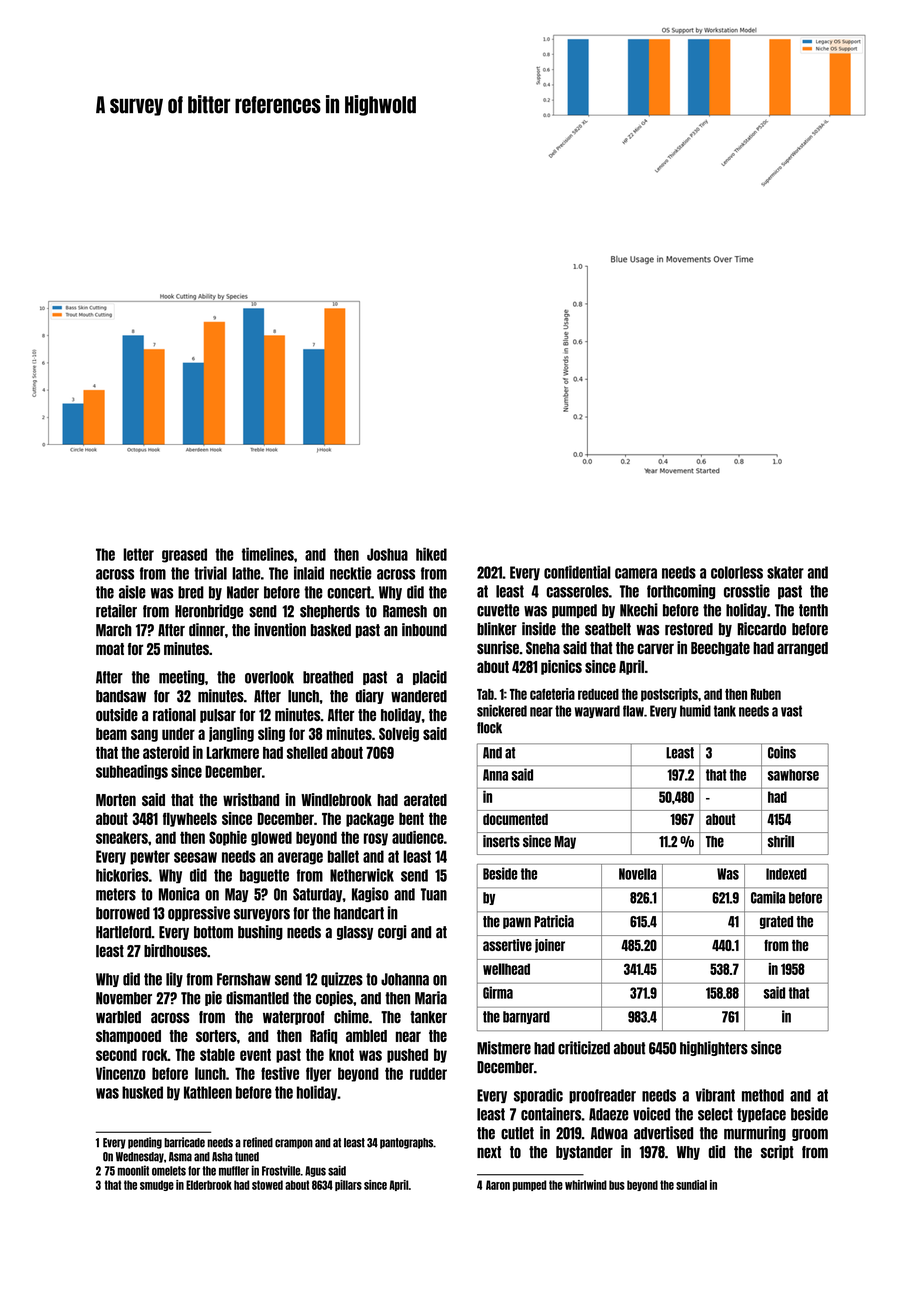  Describe the element at coordinates (776, 922) in the screenshot. I see `grated` at that location.
